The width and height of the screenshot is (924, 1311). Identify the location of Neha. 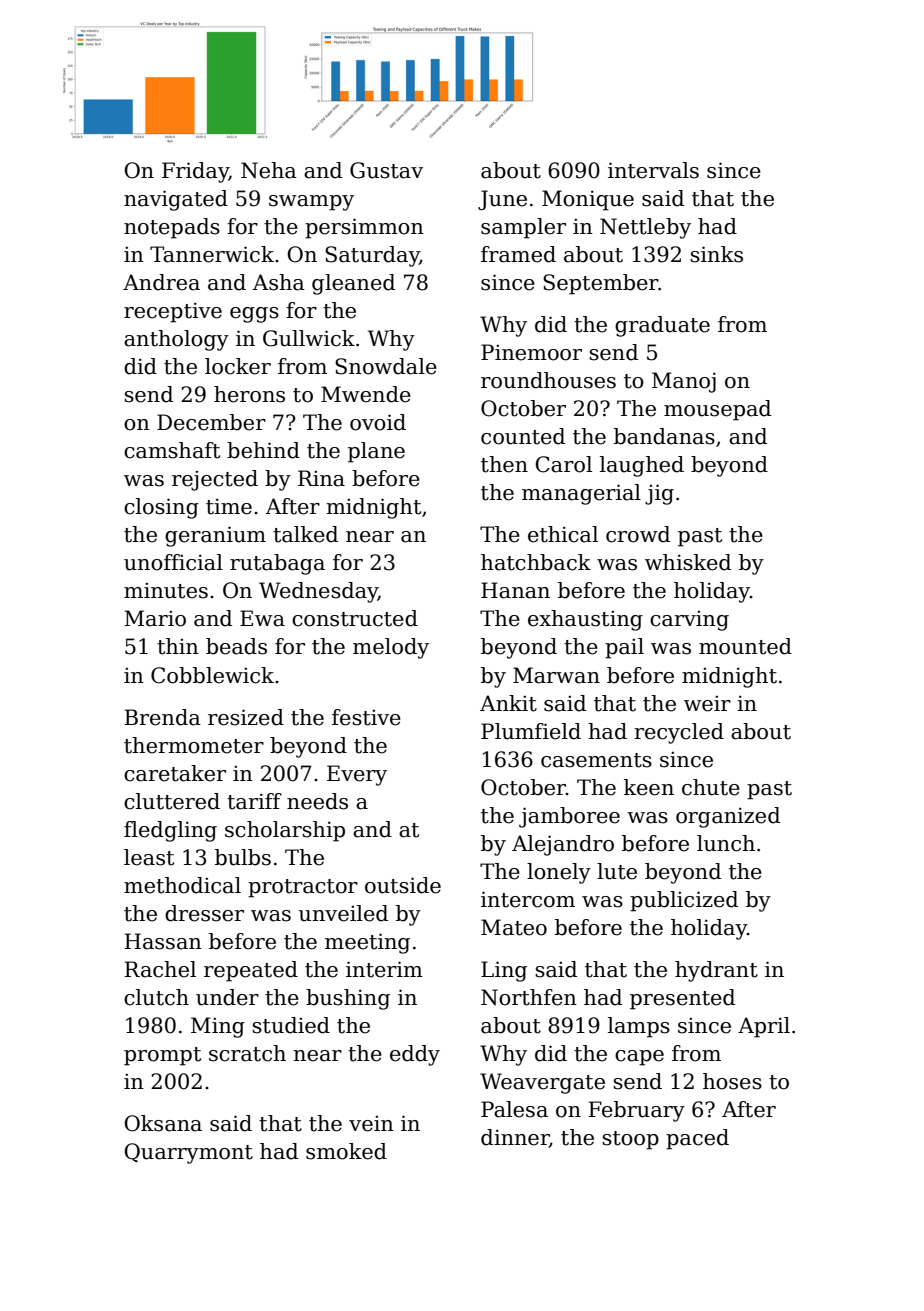
(269, 170).
